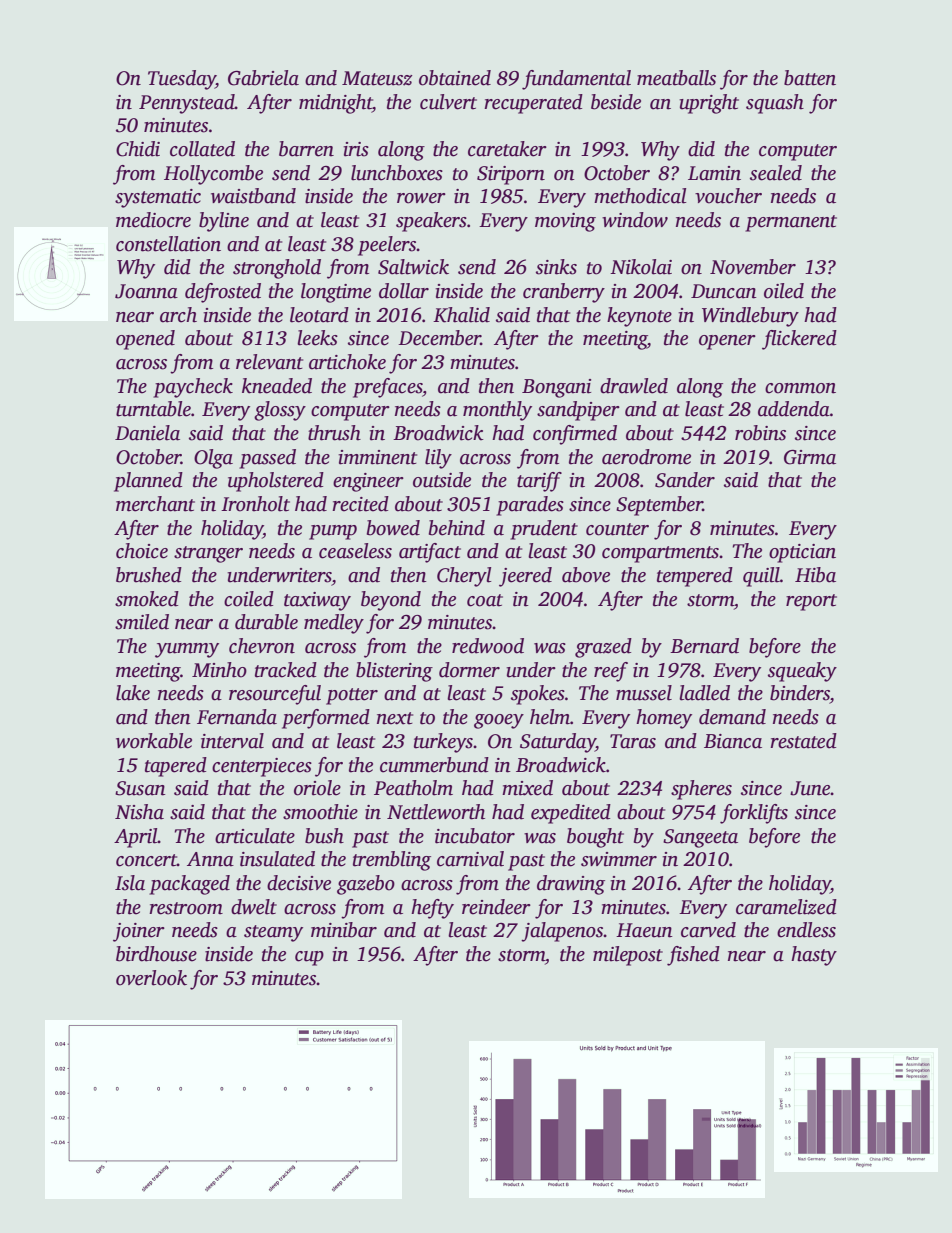  Describe the element at coordinates (223, 293) in the page. I see `defrosted` at that location.
